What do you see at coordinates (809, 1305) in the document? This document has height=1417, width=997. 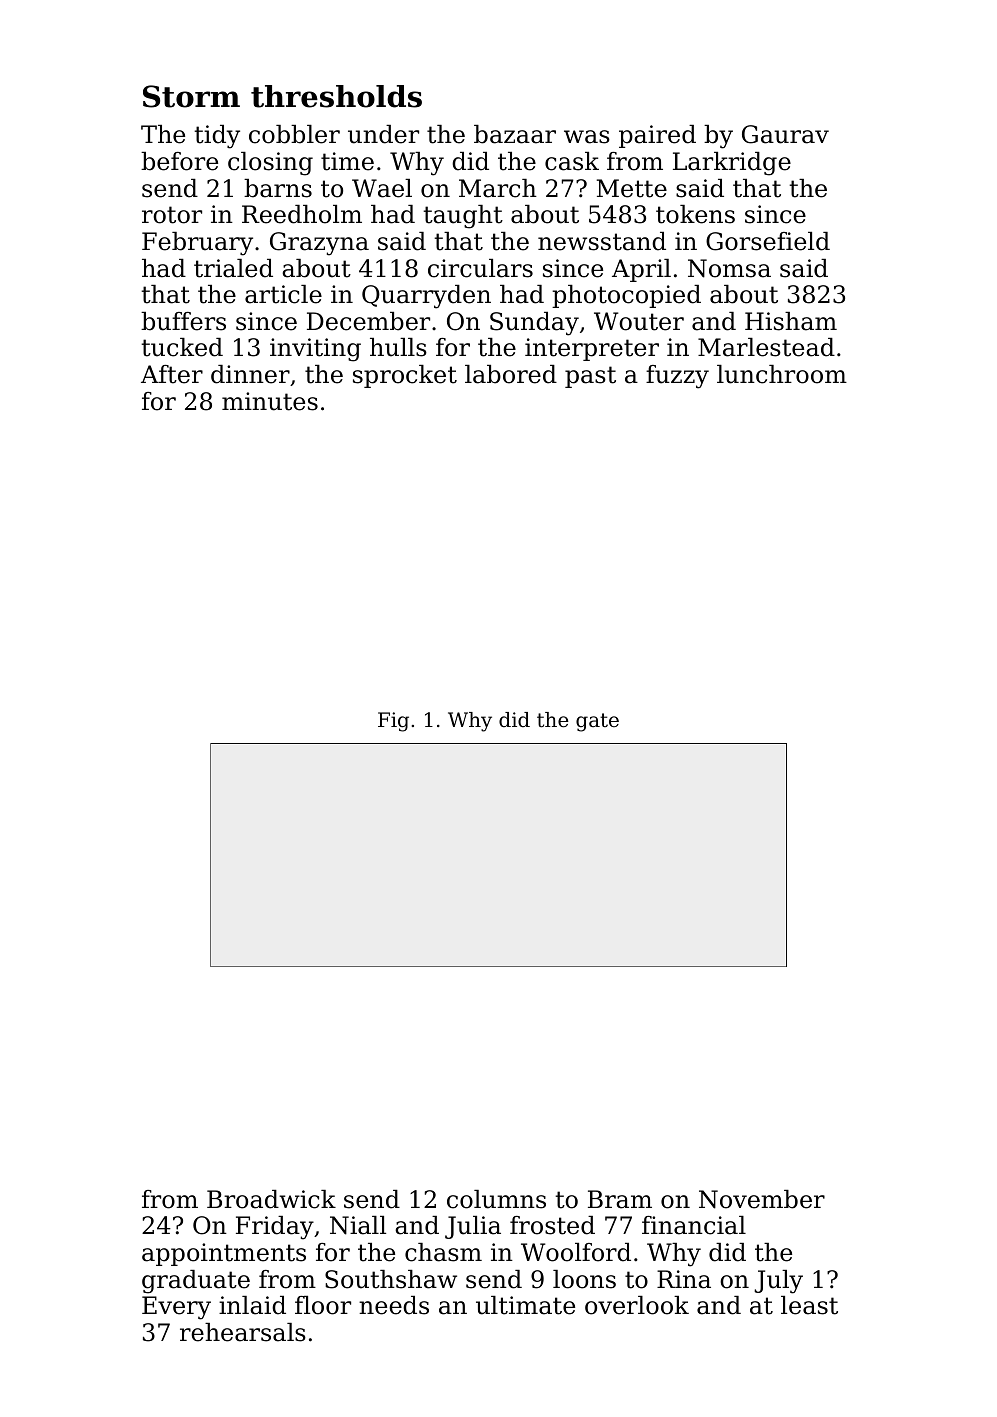 I see `least` at bounding box center [809, 1305].
